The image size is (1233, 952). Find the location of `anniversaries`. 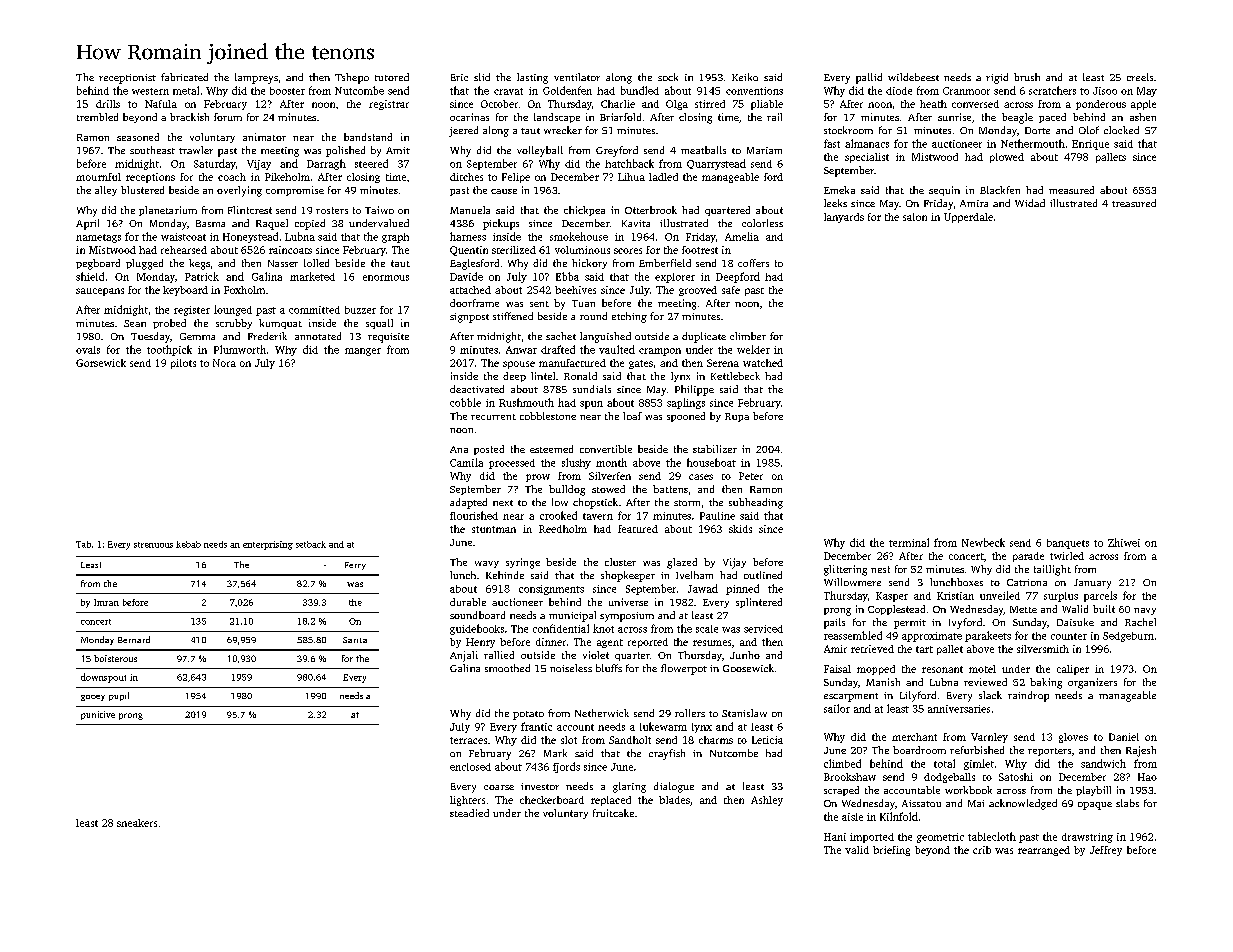

anniversaries is located at coordinates (959, 709).
